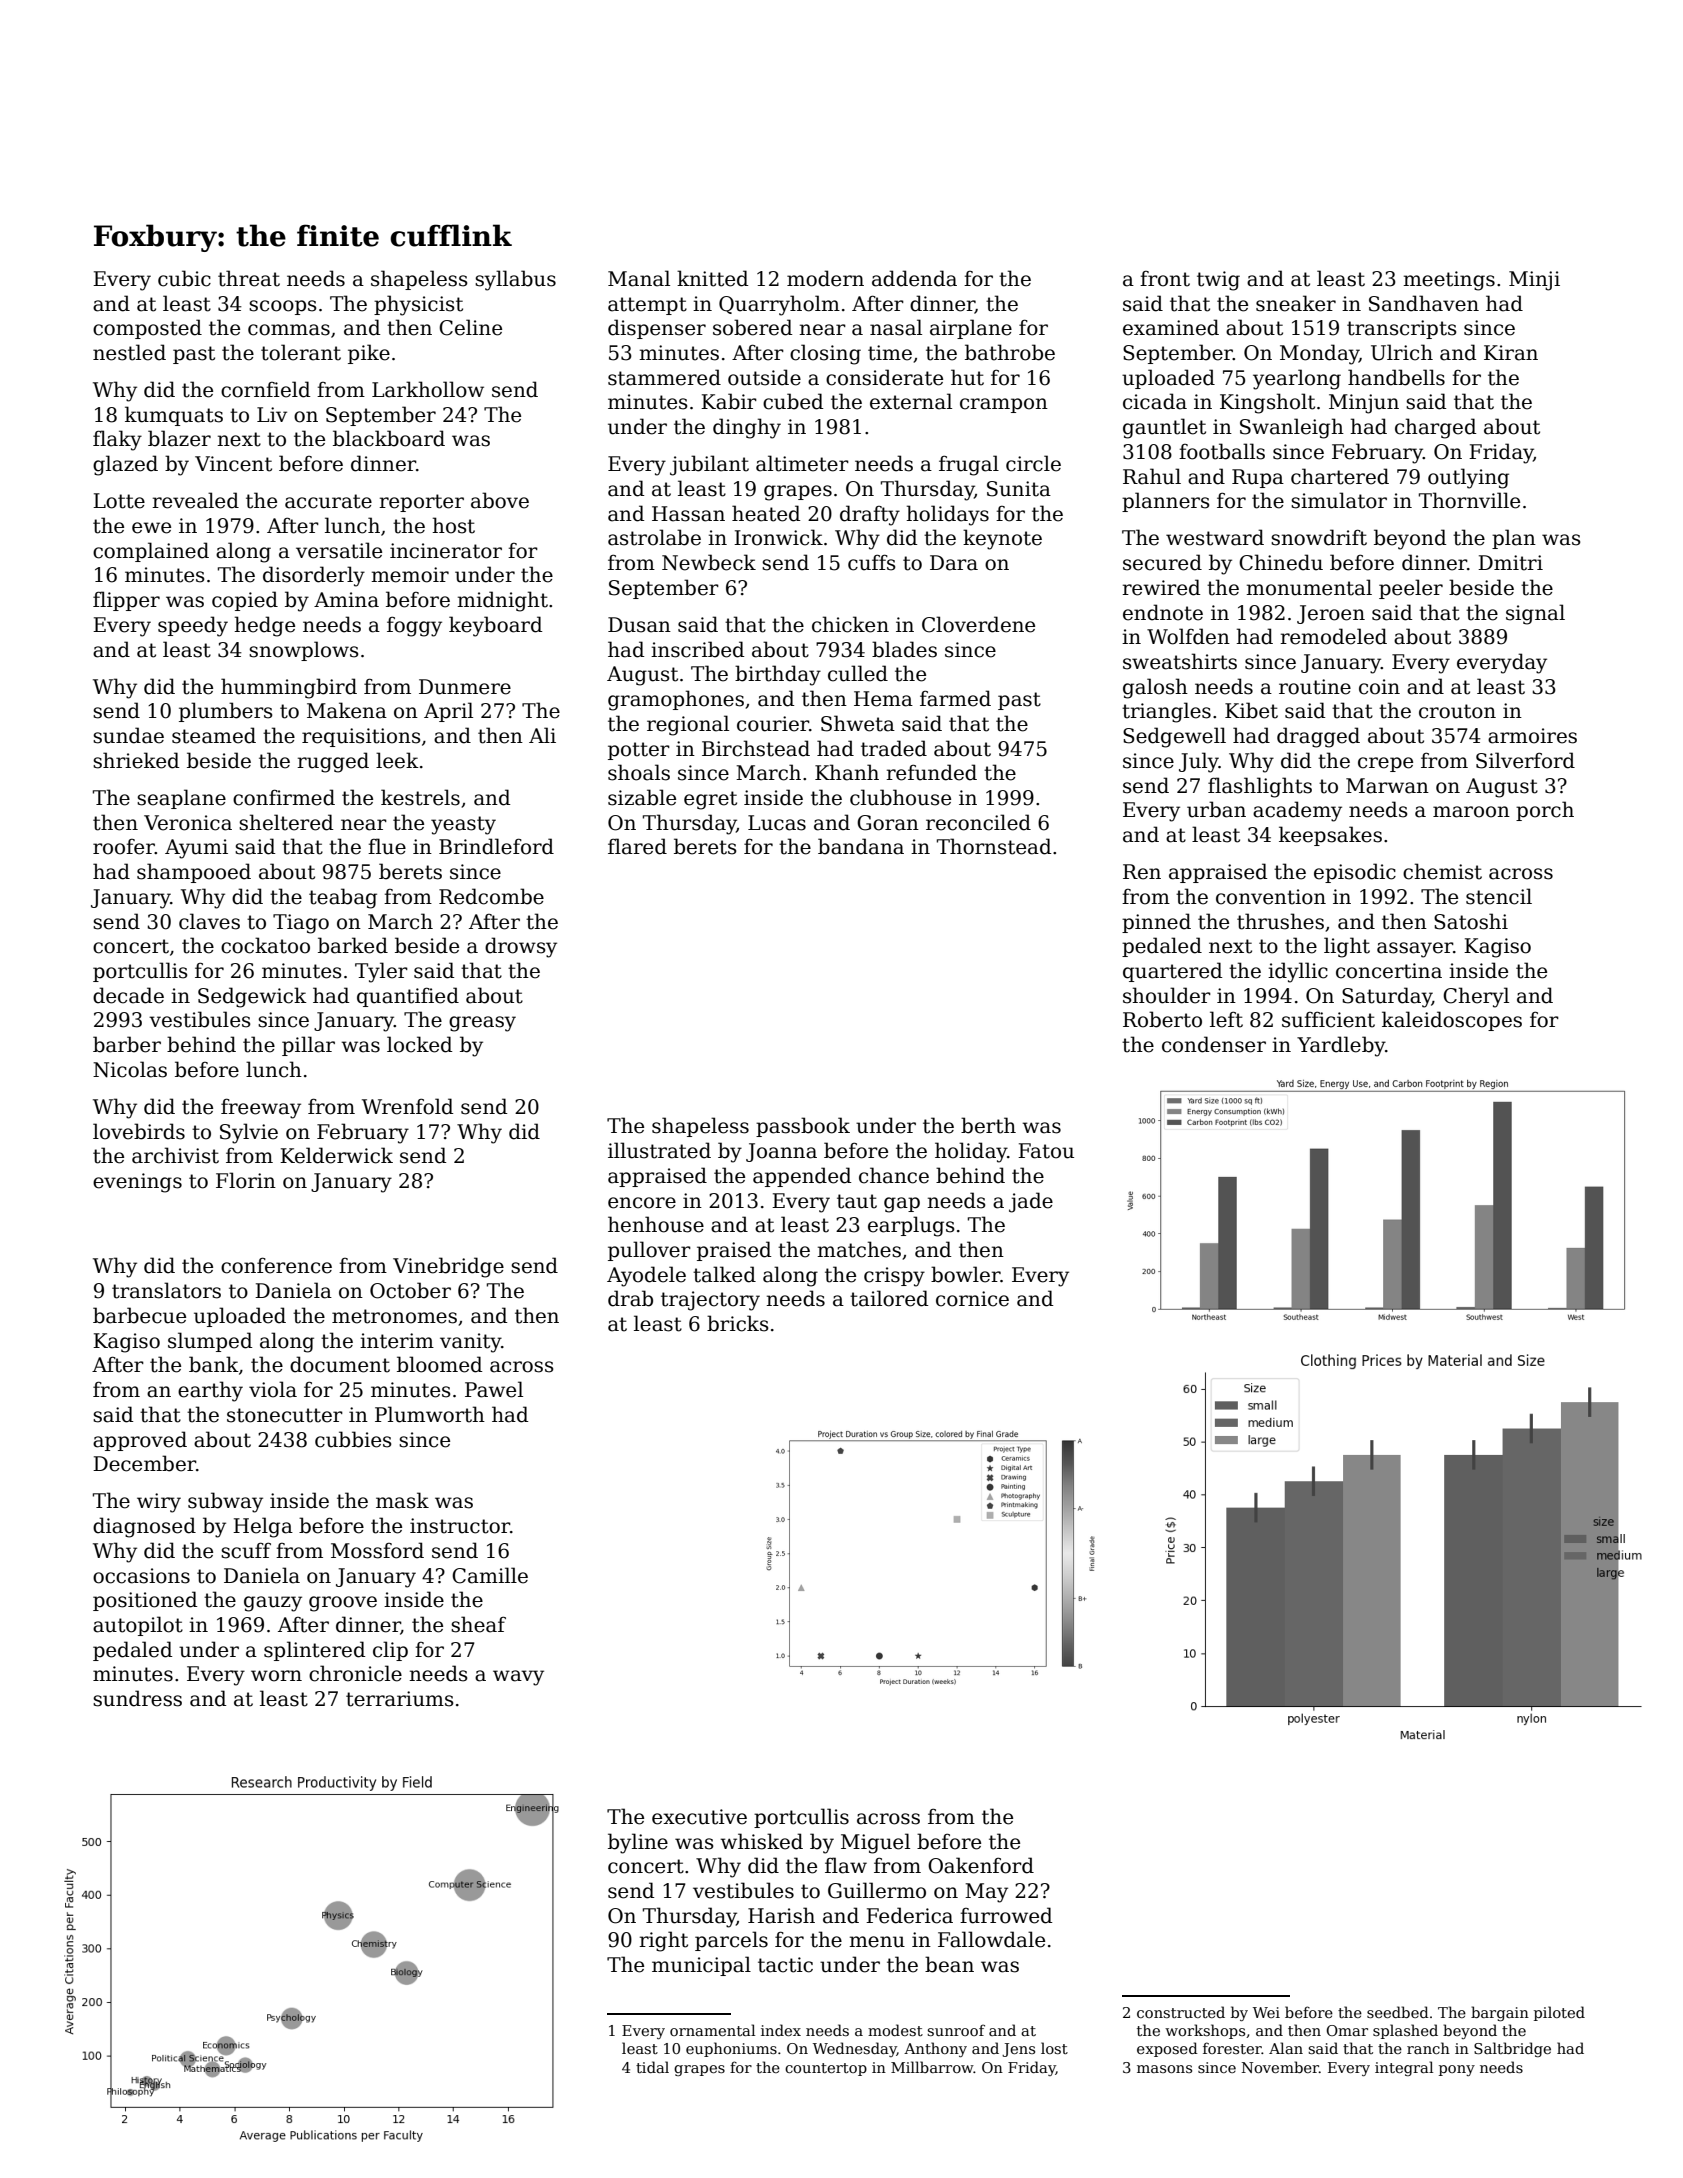 Image resolution: width=1683 pixels, height=2178 pixels. I want to click on worn, so click(276, 1676).
